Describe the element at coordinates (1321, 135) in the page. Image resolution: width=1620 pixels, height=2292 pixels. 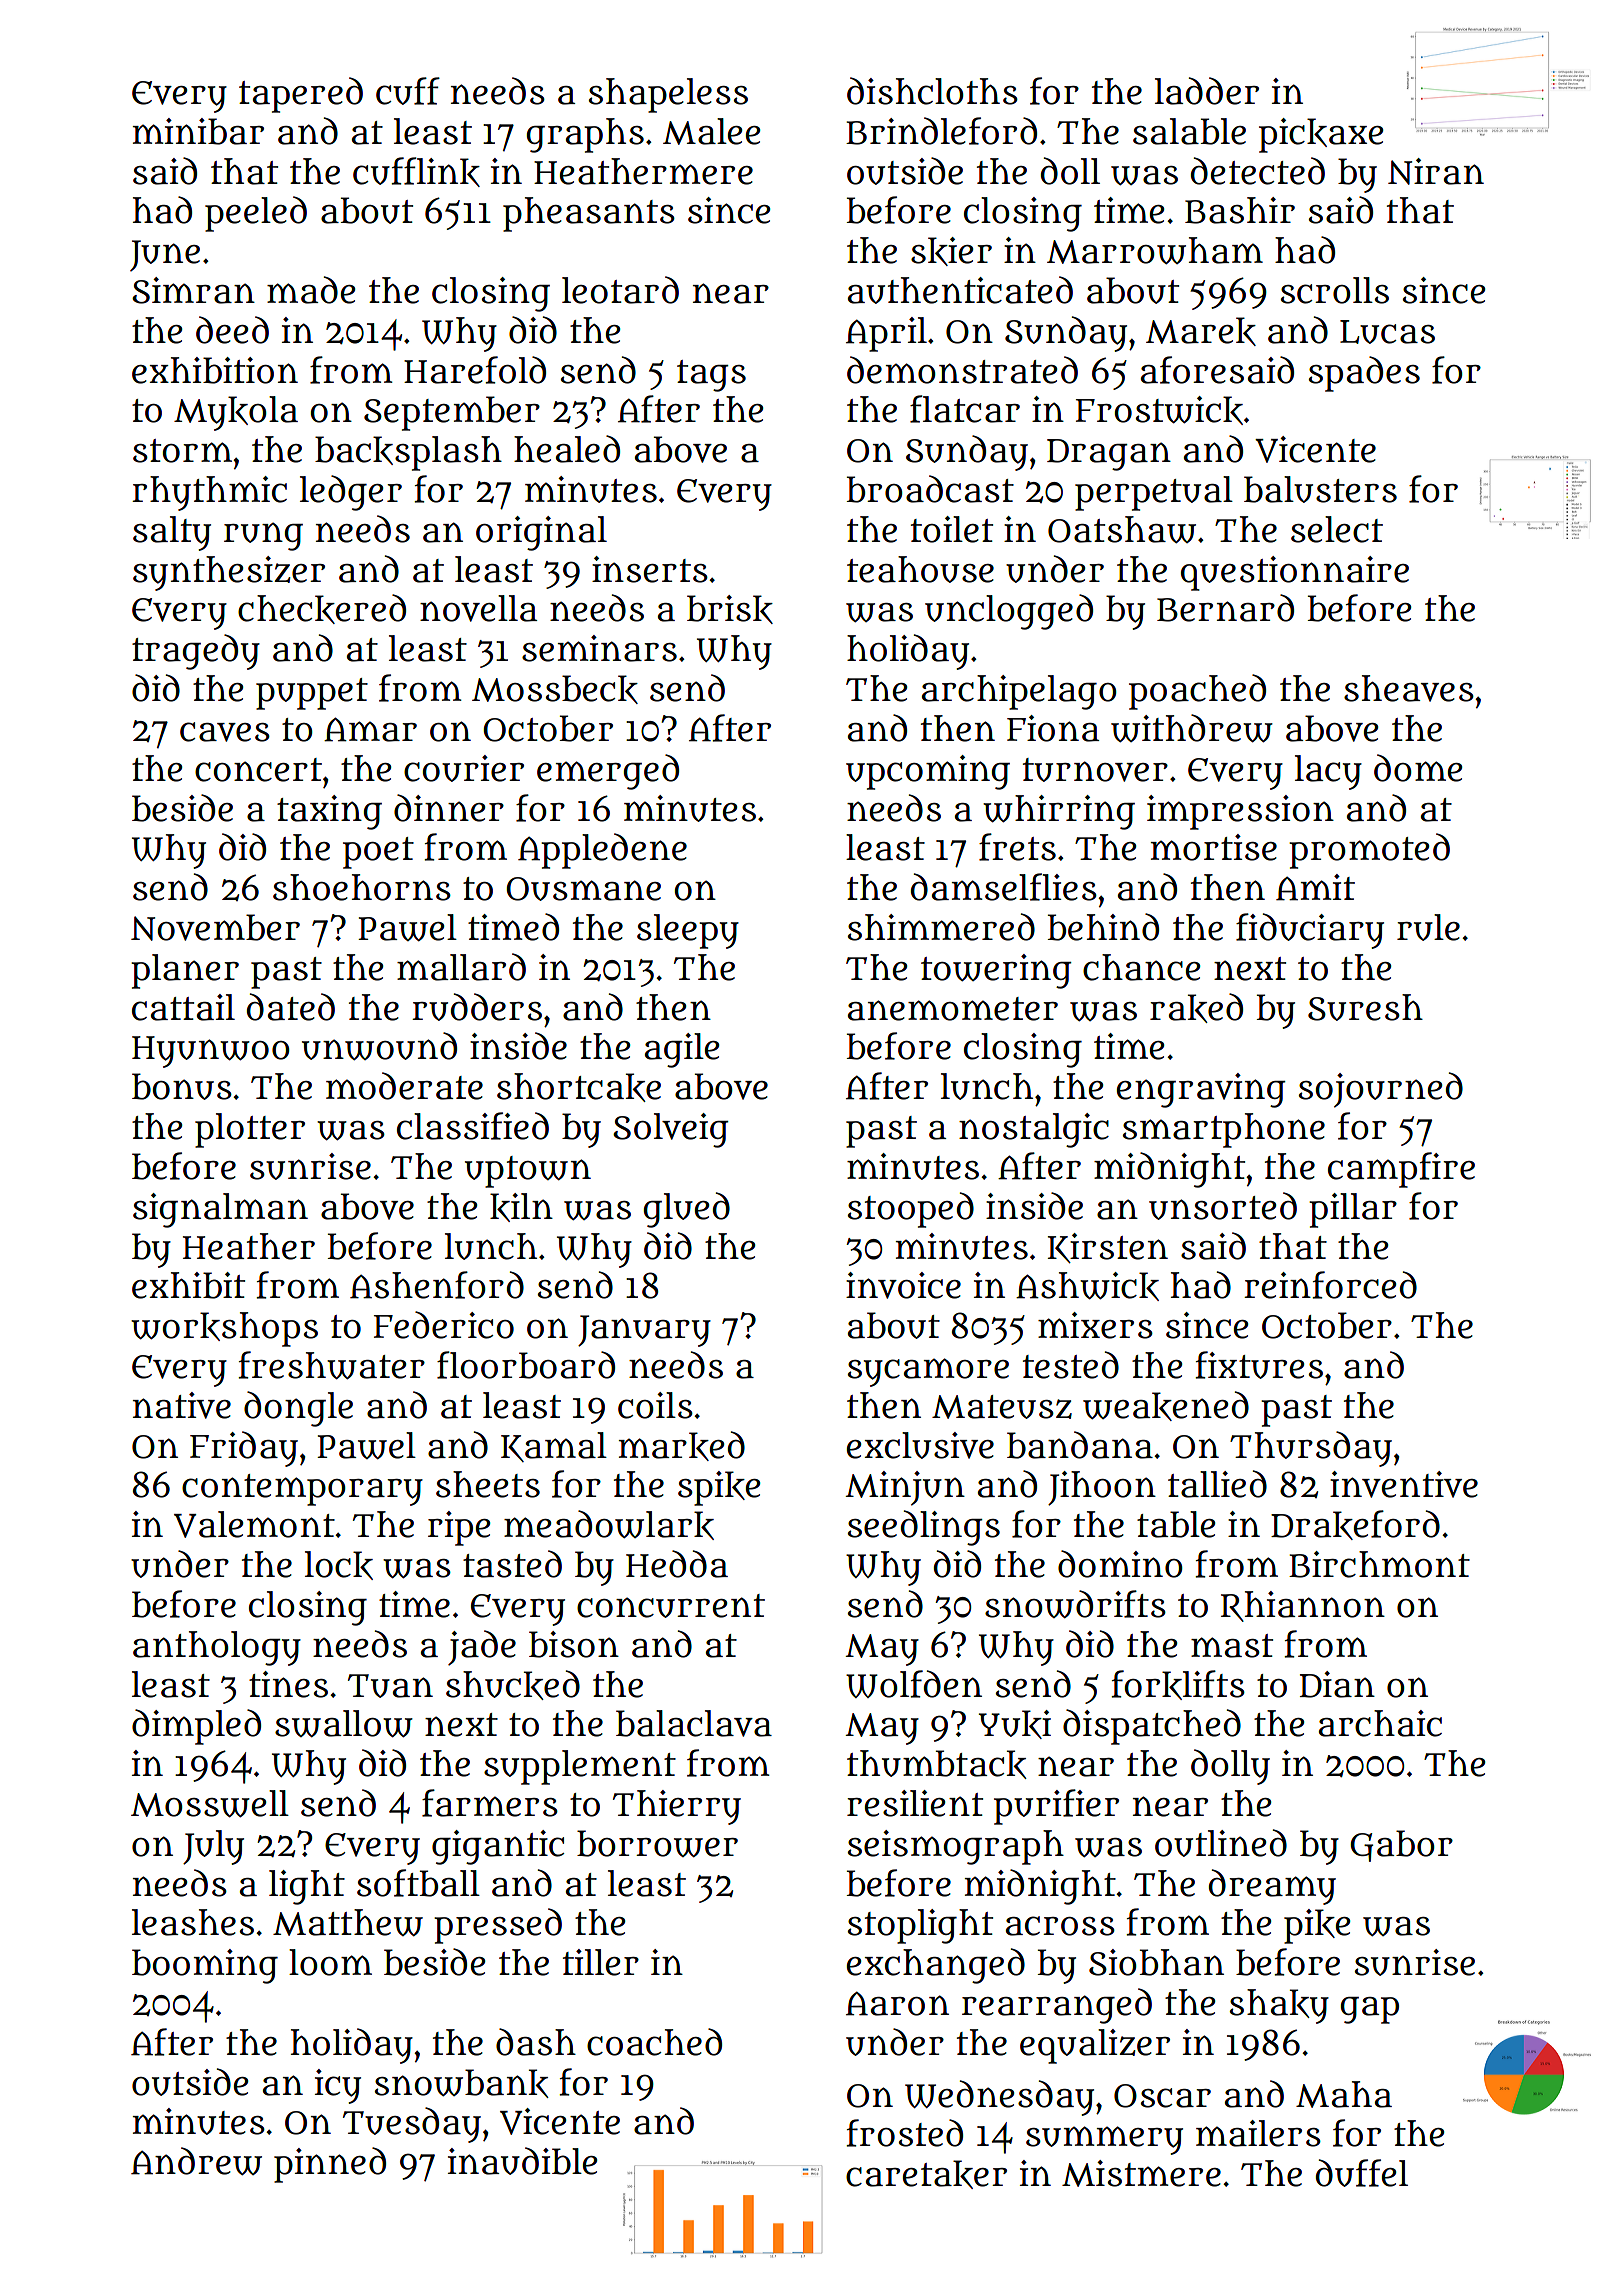
I see `pickaxe` at that location.
